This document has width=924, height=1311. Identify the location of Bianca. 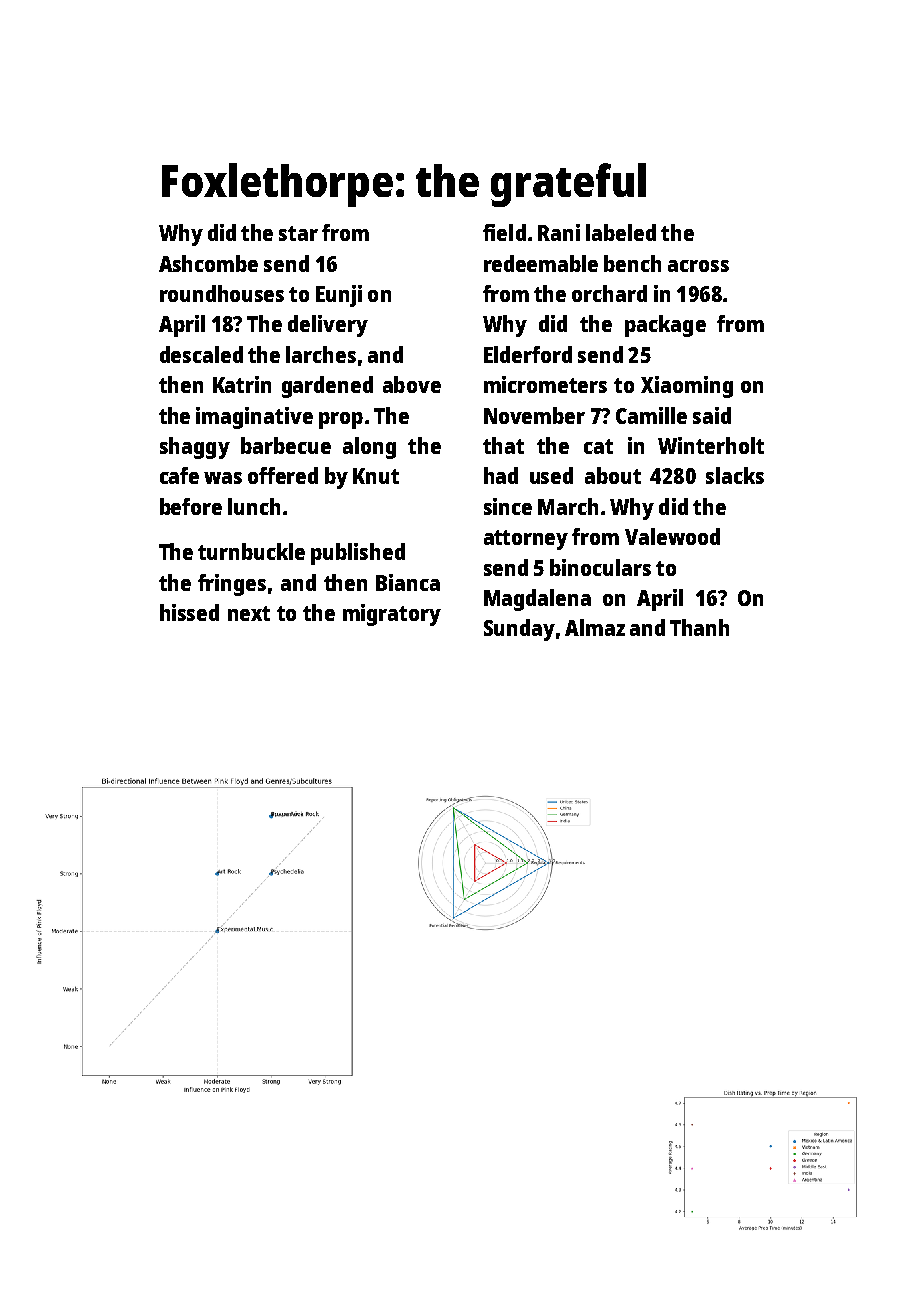
(408, 582).
